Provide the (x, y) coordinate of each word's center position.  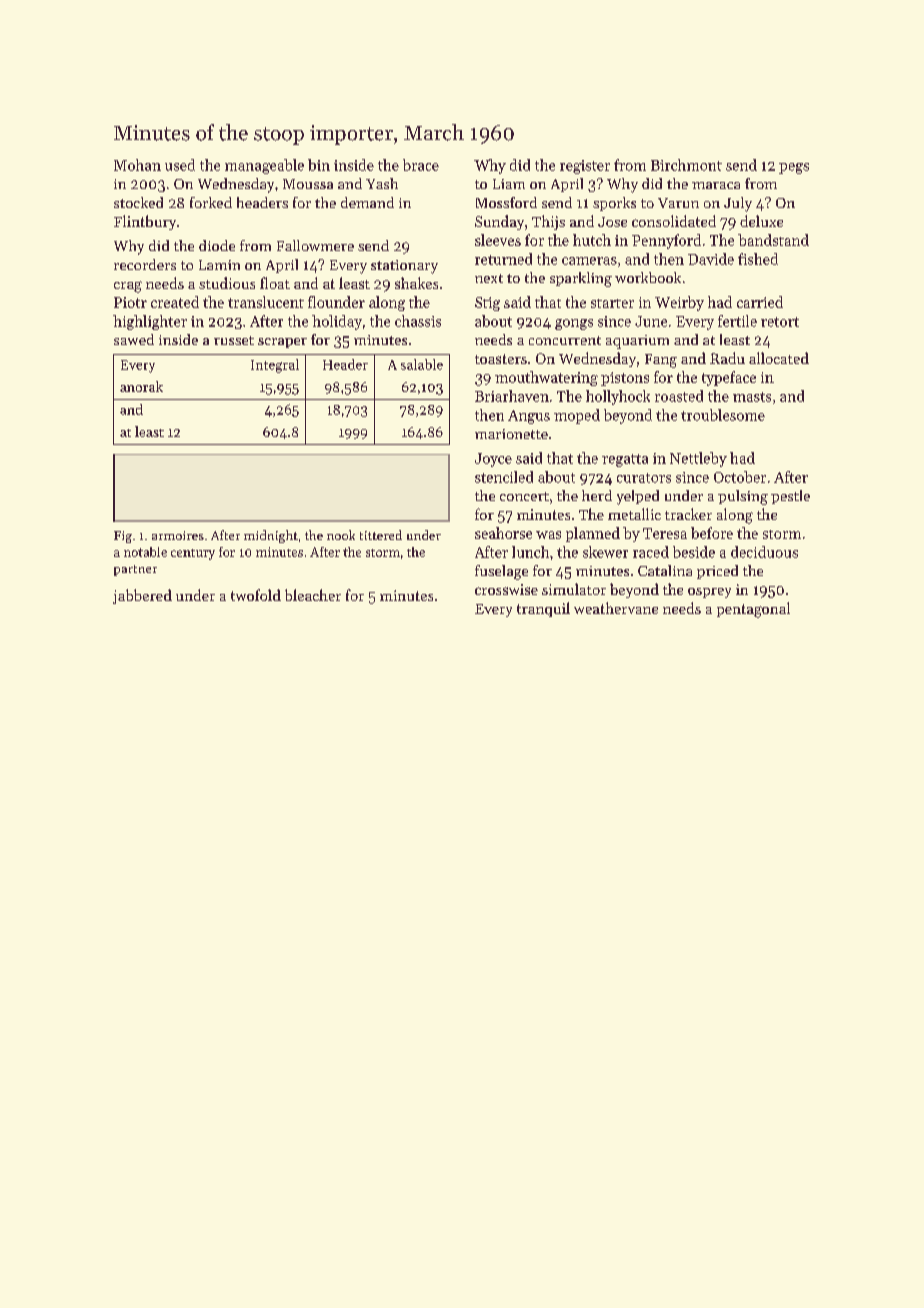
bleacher (313, 595)
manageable (264, 166)
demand (367, 202)
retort (780, 322)
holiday (337, 322)
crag (128, 287)
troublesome (723, 415)
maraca (716, 185)
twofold (256, 595)
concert (524, 496)
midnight (271, 536)
